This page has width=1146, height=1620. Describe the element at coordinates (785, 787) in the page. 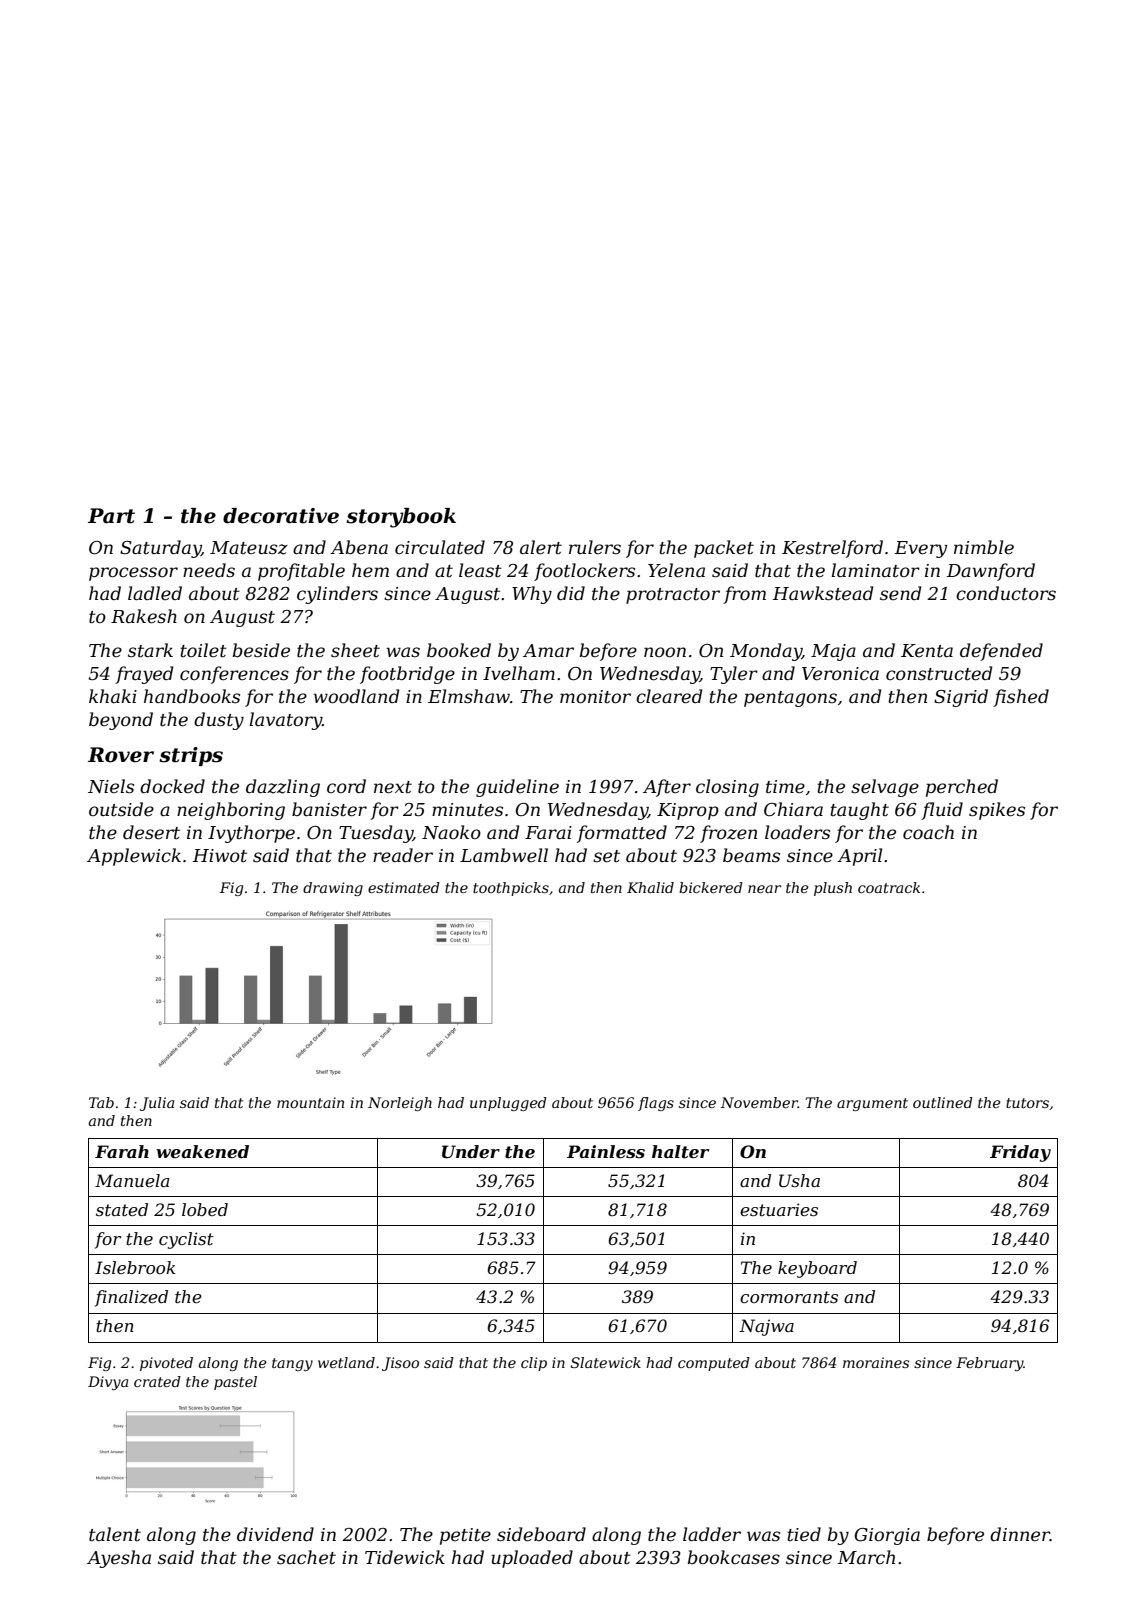

I see `time` at that location.
